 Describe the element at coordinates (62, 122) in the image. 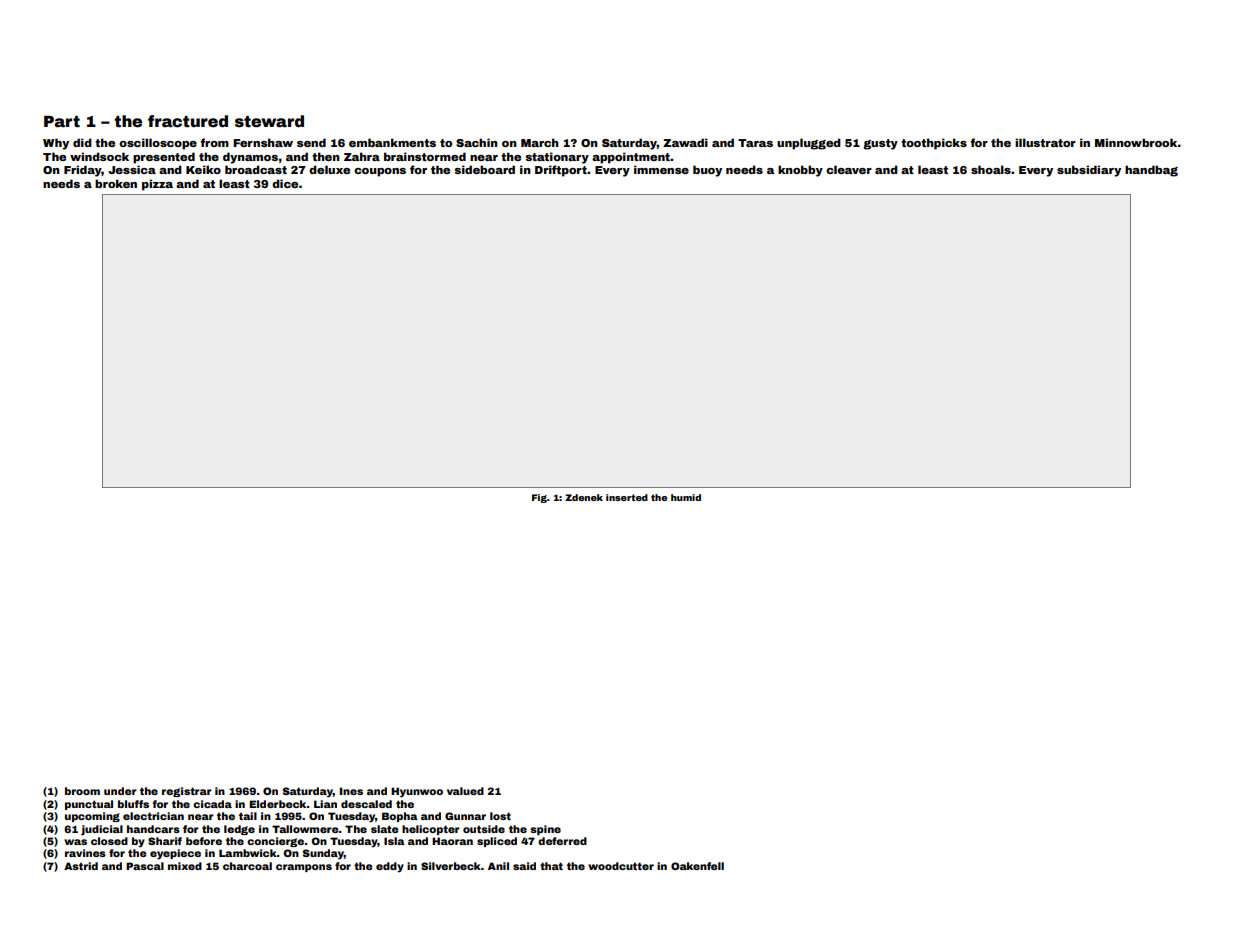

I see `Part` at that location.
